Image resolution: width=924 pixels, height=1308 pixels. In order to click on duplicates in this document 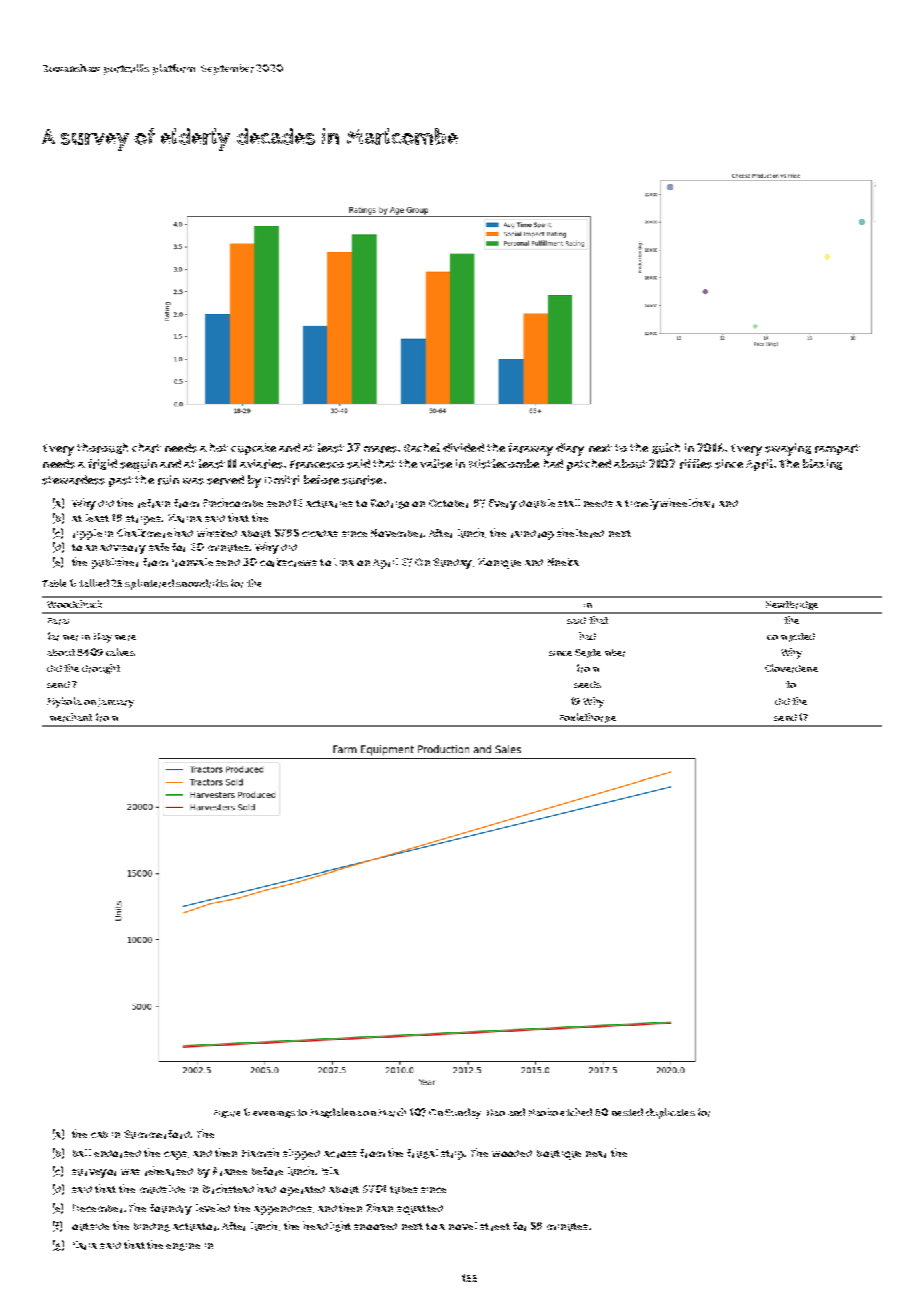, I will do `click(670, 1113)`.
